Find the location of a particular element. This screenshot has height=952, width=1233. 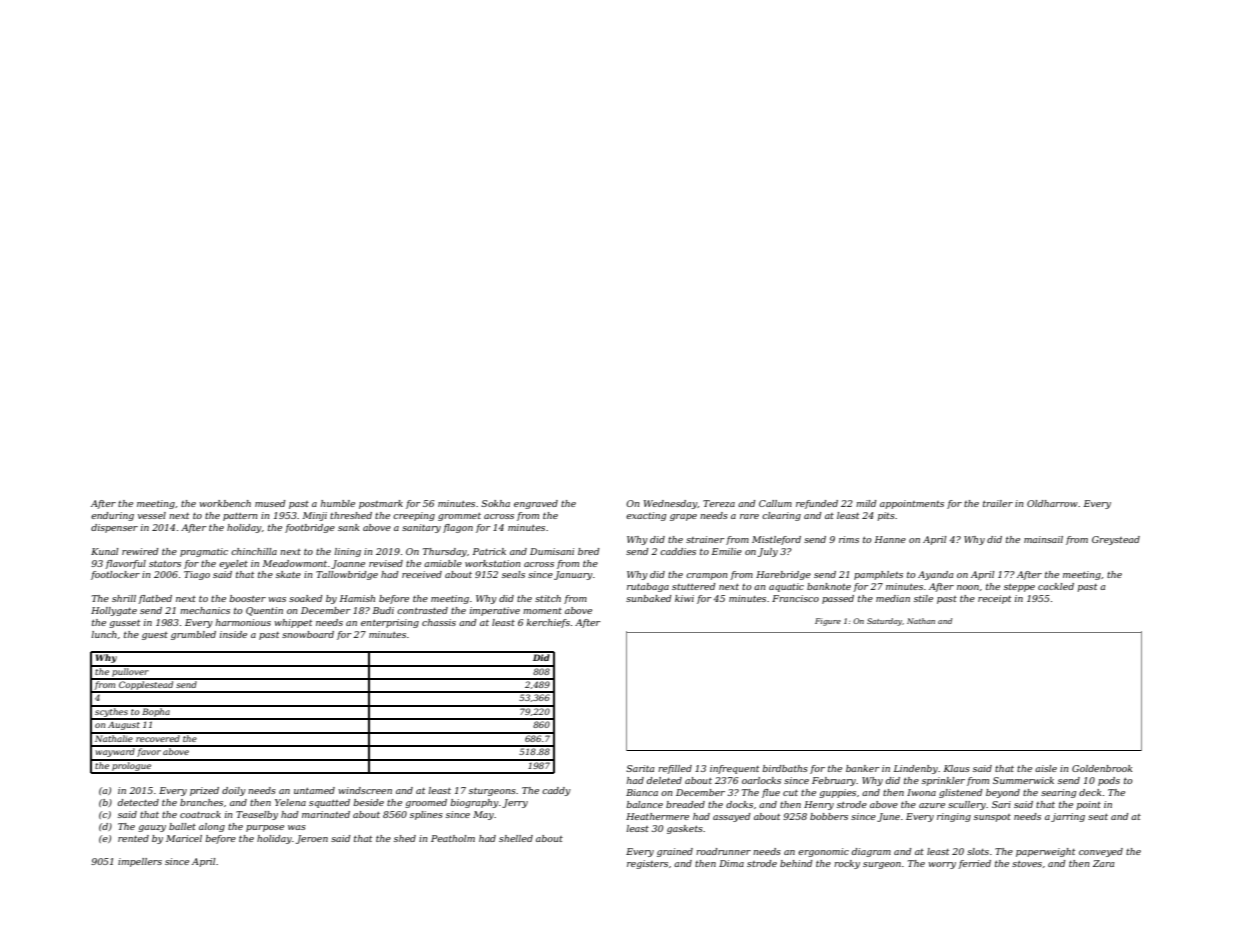

engraved is located at coordinates (536, 504).
